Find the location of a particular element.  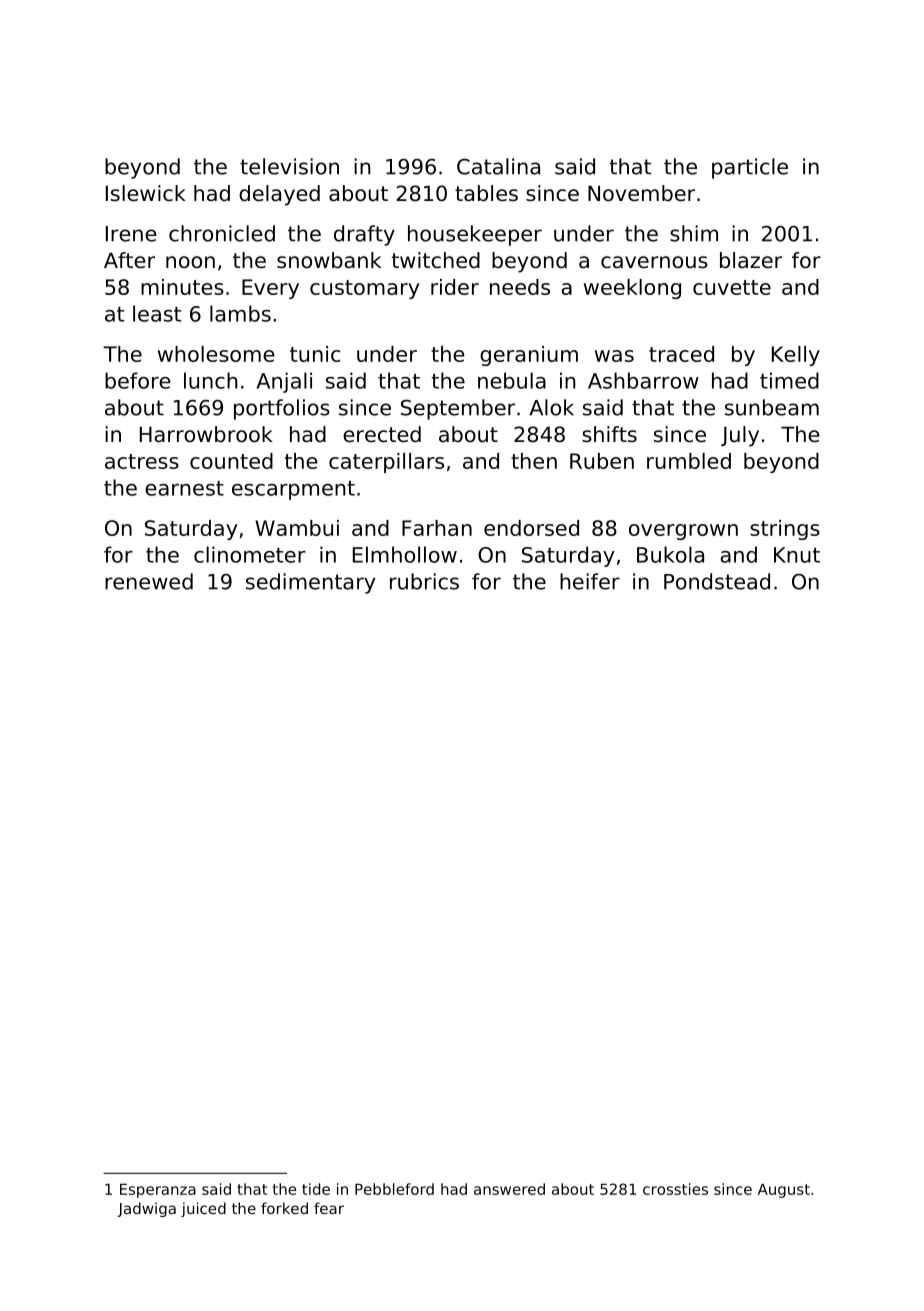

particle is located at coordinates (750, 168).
